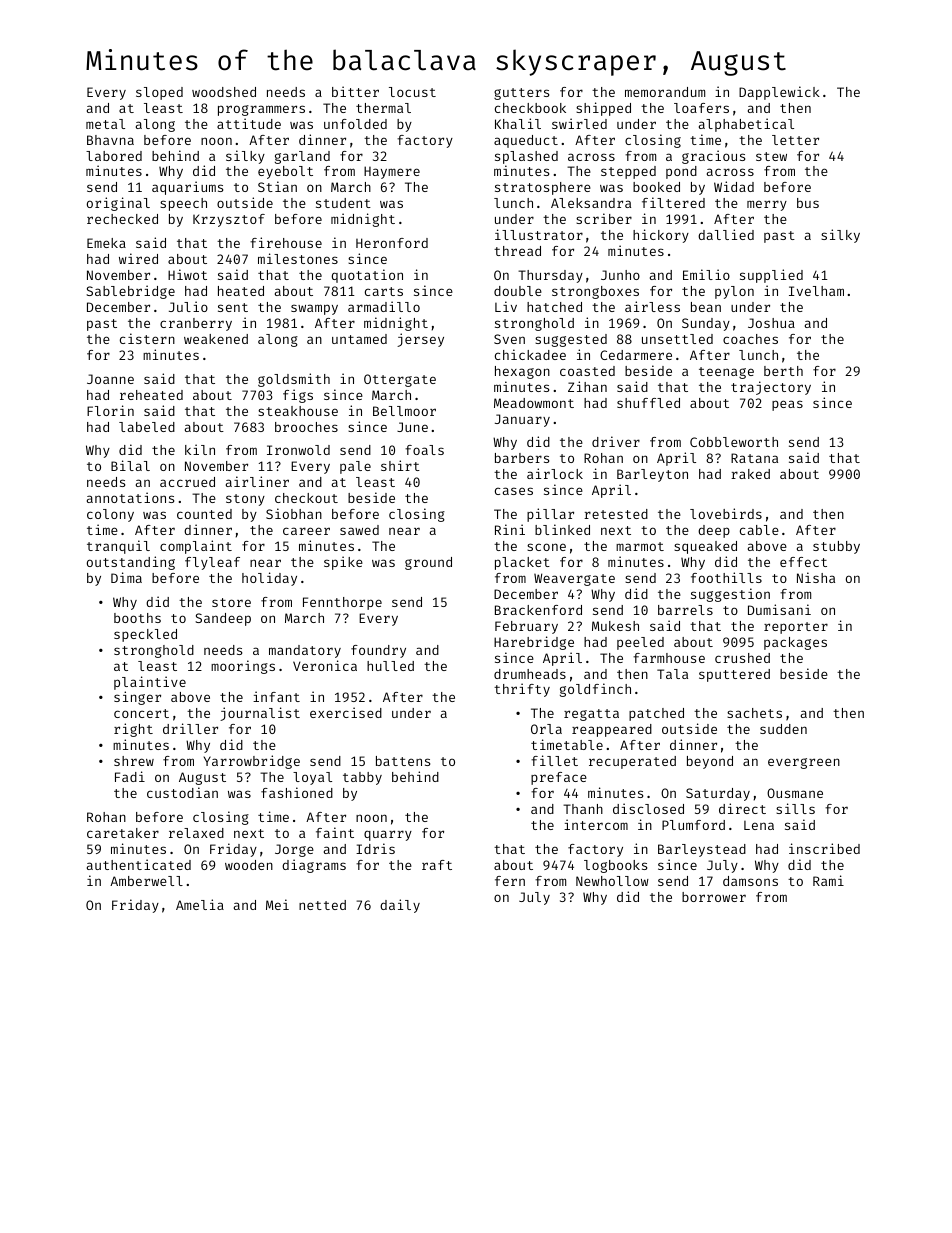 The image size is (952, 1233). I want to click on loafers, so click(701, 108).
